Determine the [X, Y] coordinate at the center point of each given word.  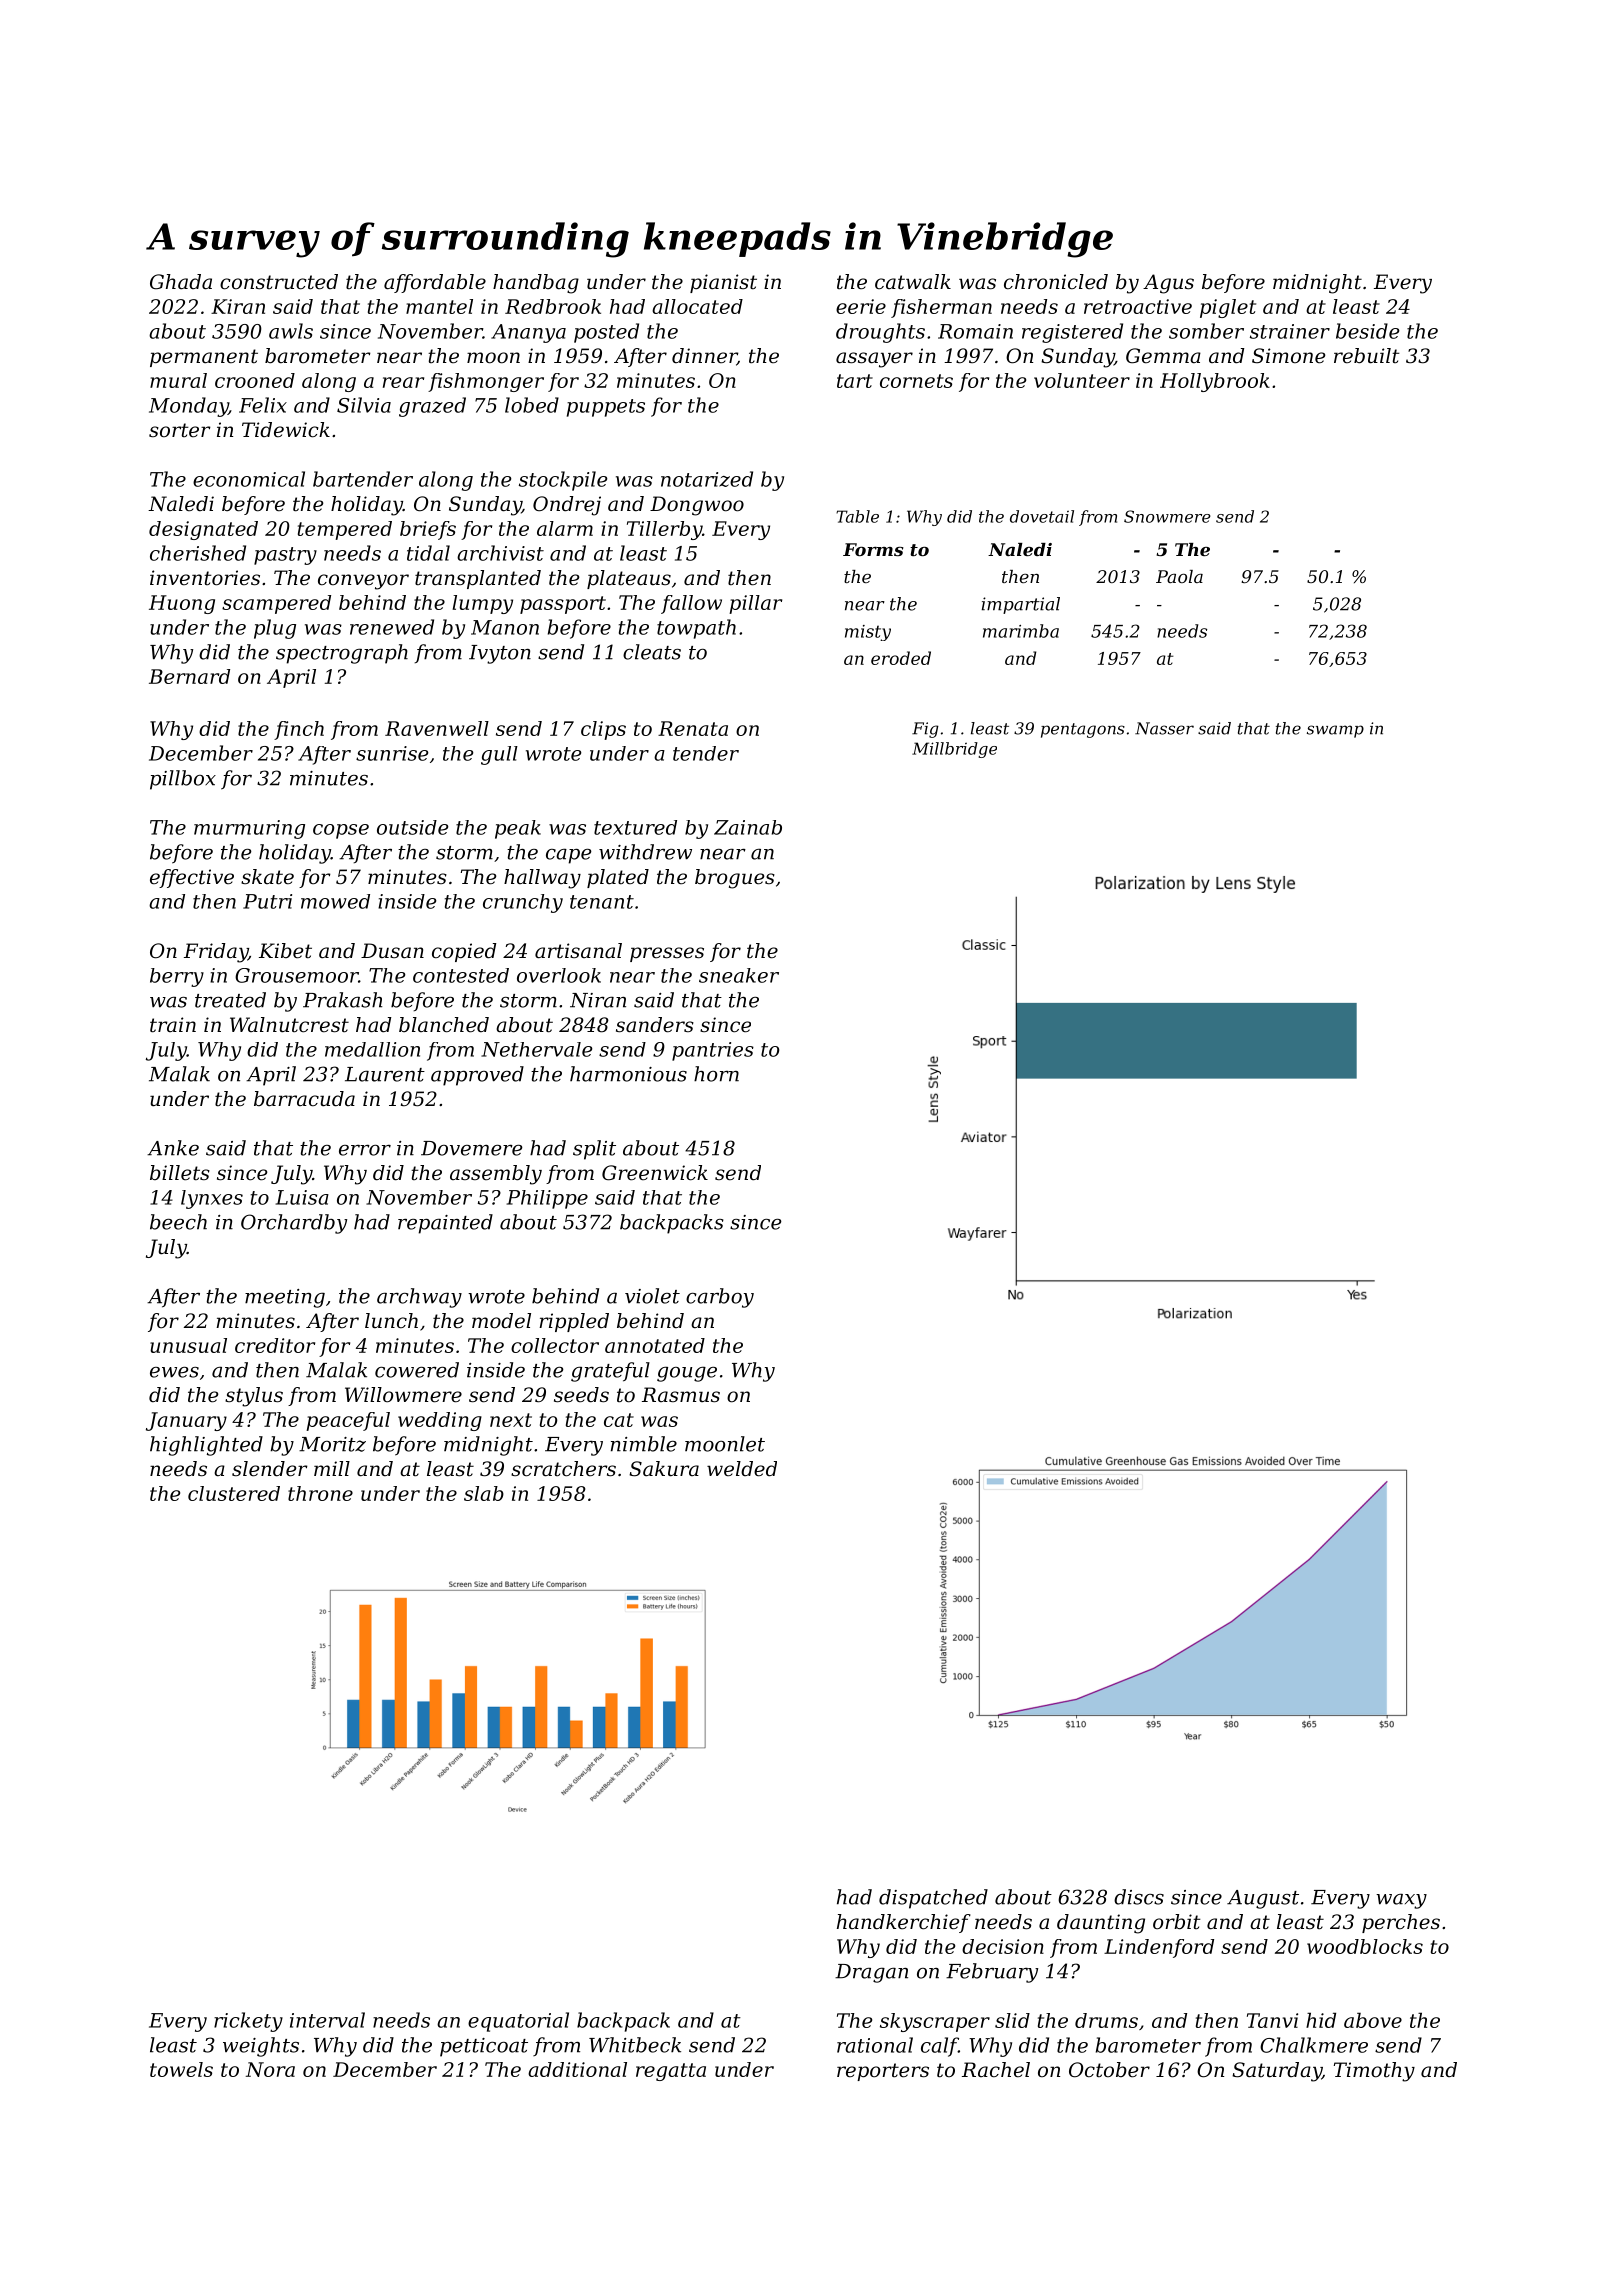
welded [742, 1469]
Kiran [238, 306]
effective [192, 878]
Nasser [1164, 728]
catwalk [913, 282]
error [365, 1150]
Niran [598, 1000]
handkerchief [904, 1923]
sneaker [739, 975]
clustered [234, 1493]
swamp [1335, 731]
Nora [270, 2069]
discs [1139, 1897]
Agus [1168, 284]
